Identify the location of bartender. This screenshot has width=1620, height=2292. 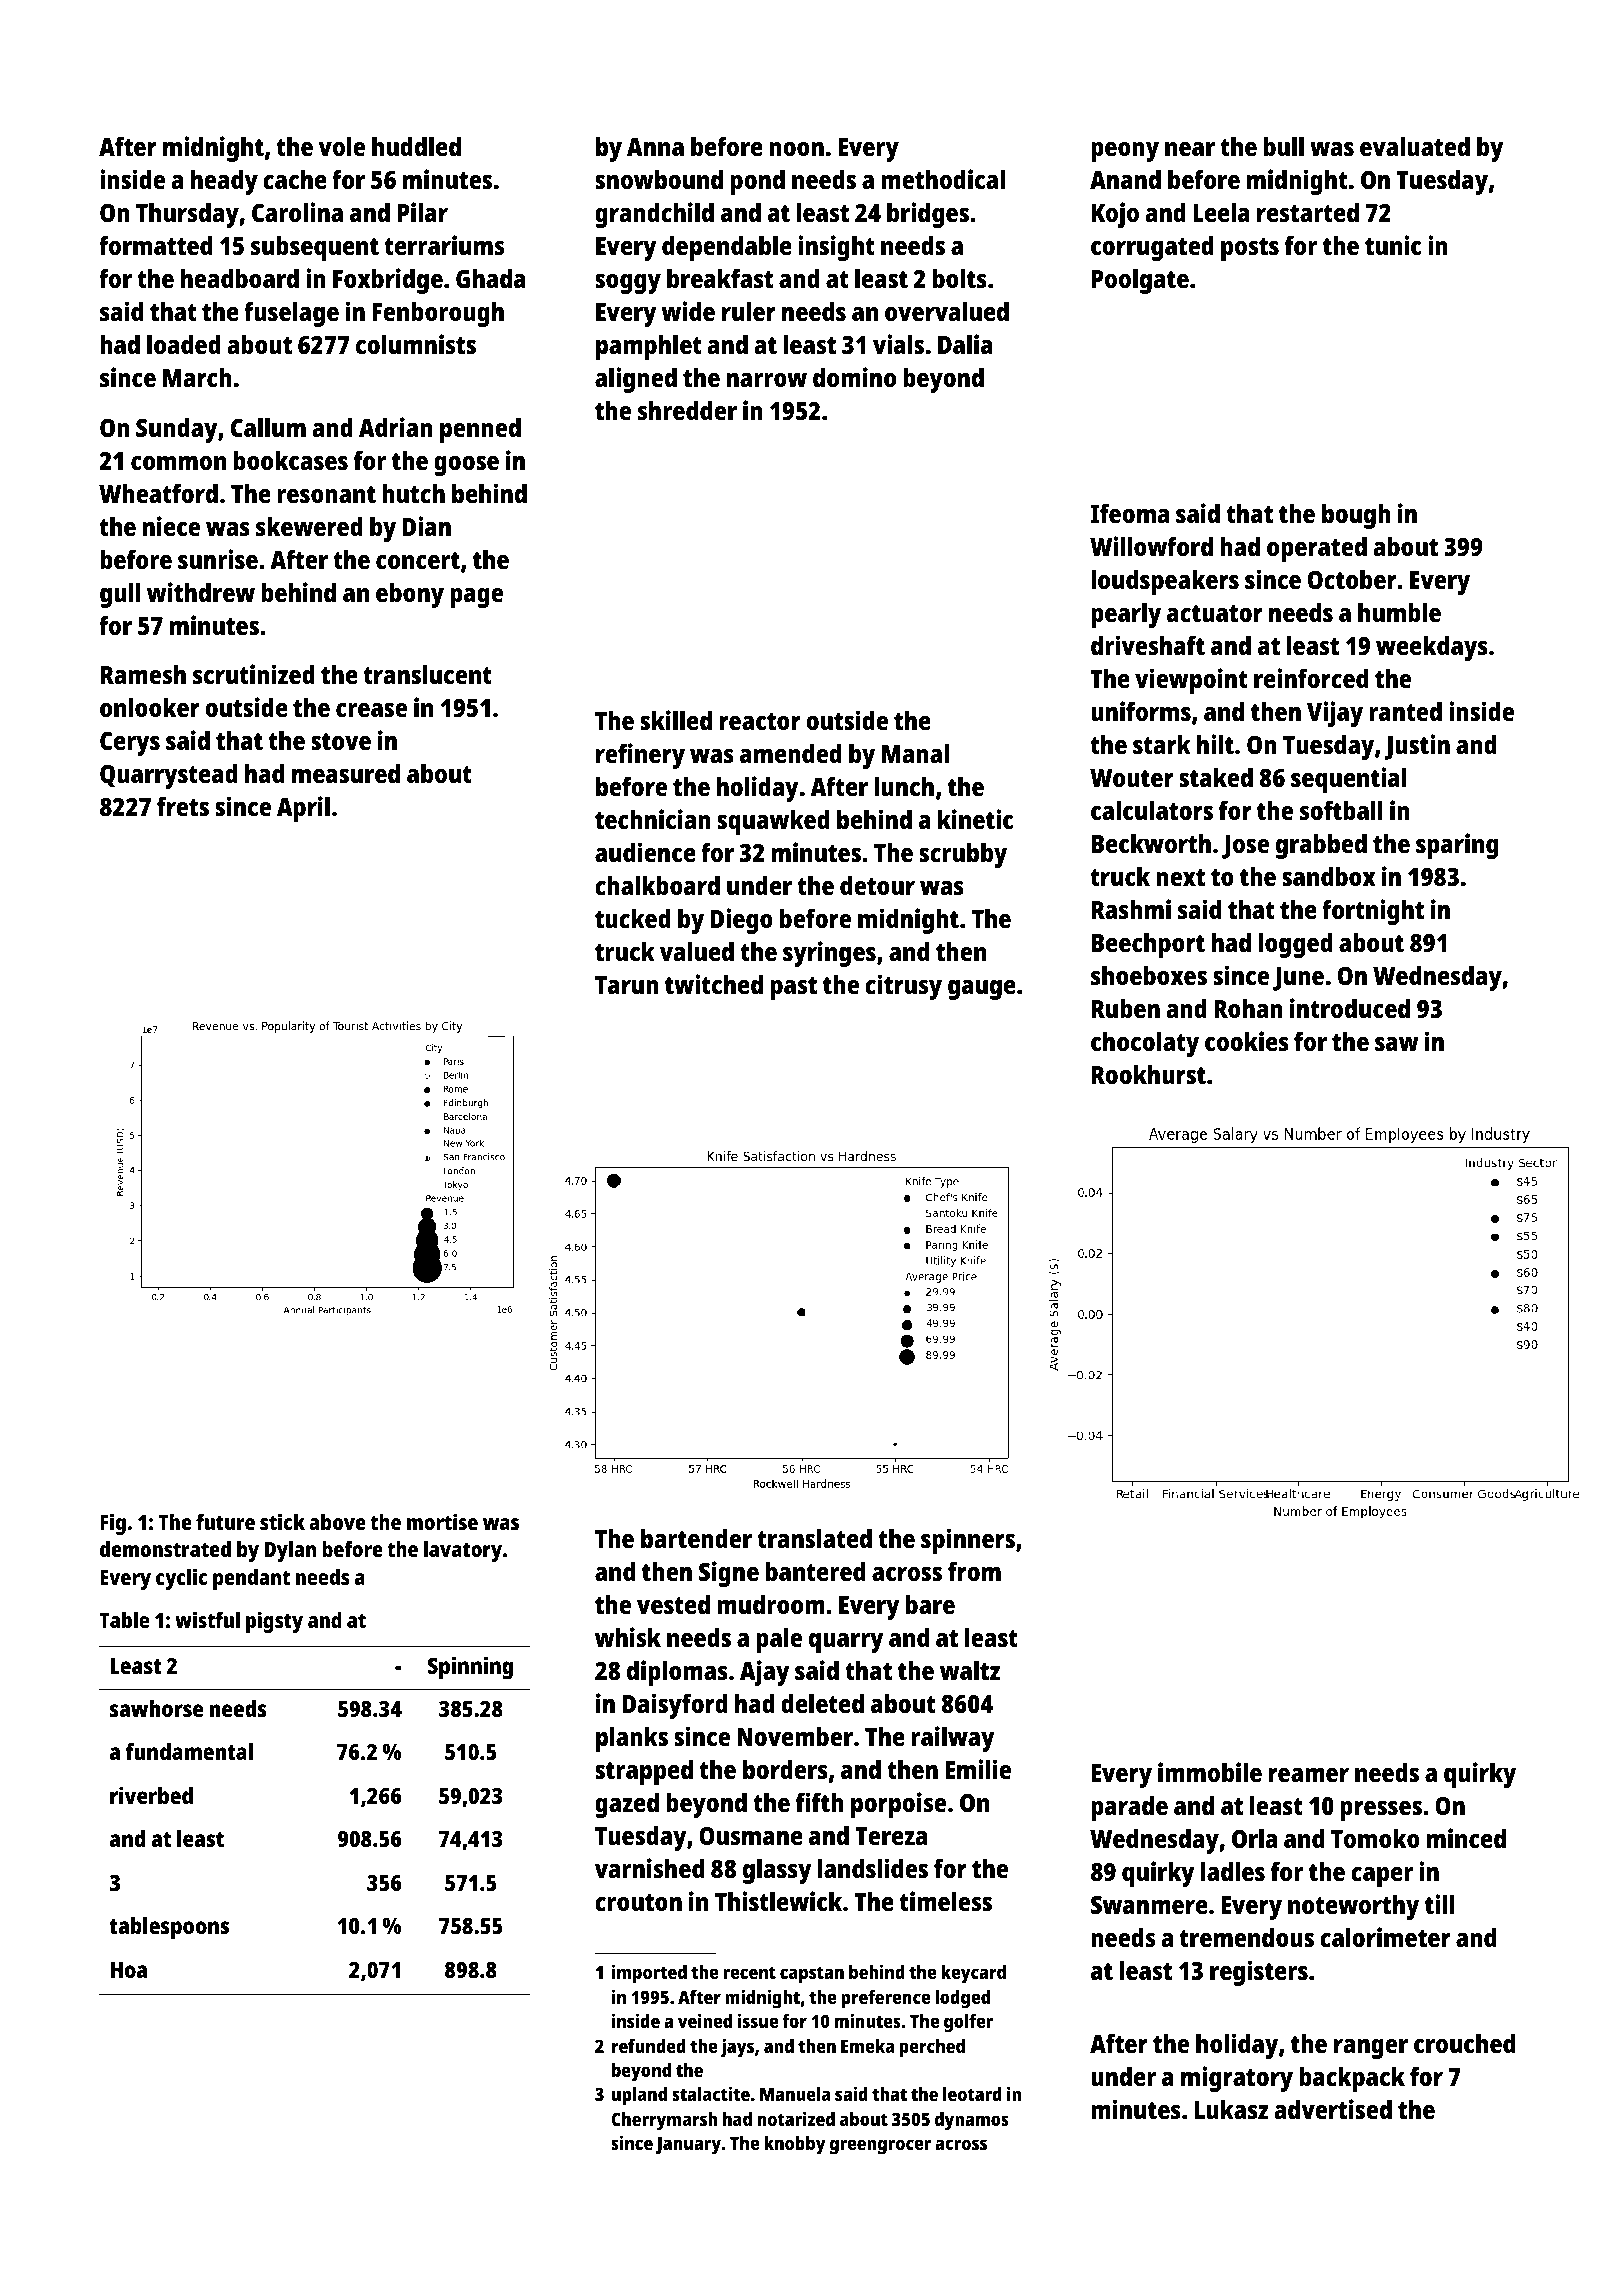
(696, 1538).
